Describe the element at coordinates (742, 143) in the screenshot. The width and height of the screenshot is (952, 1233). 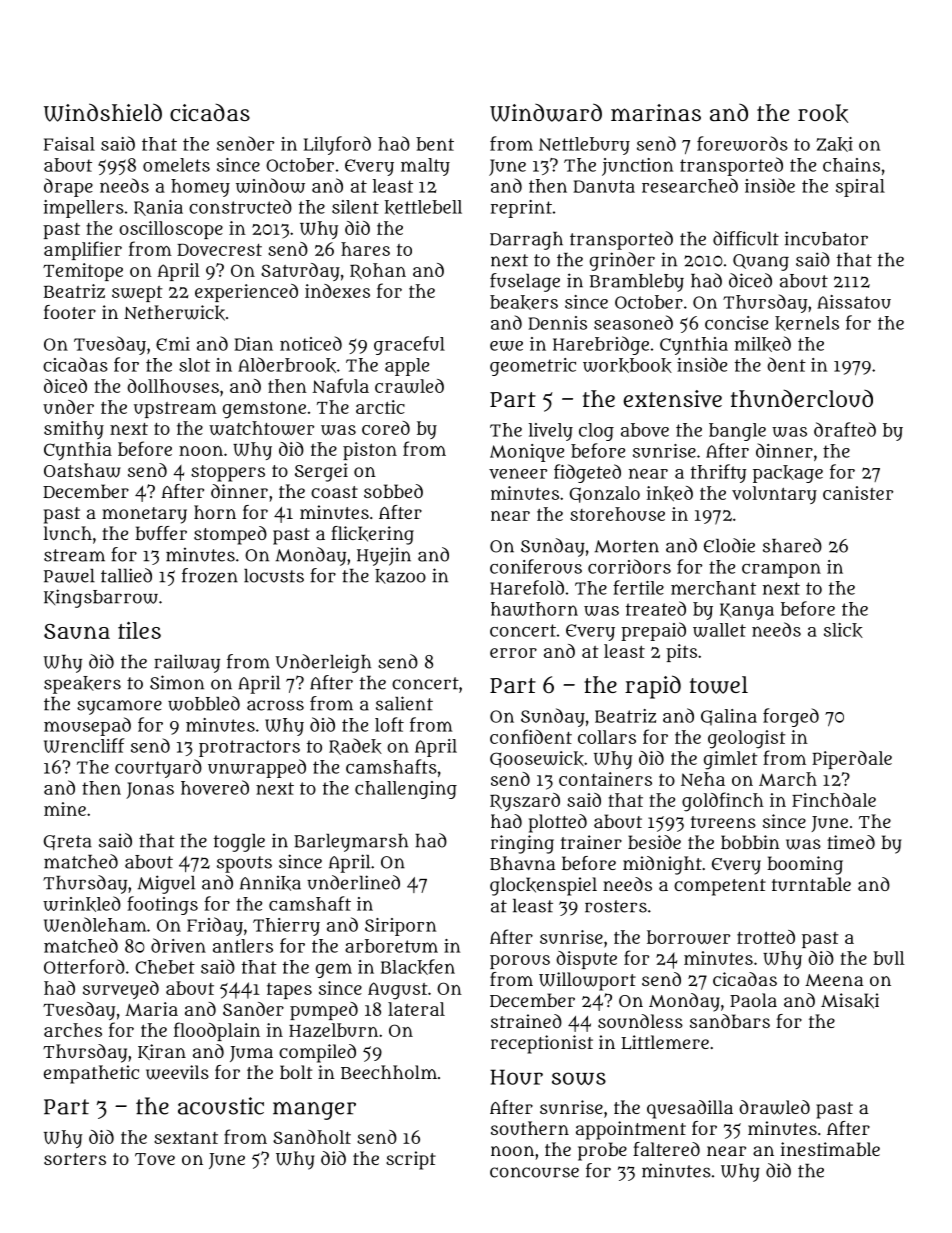
I see `forewords` at that location.
